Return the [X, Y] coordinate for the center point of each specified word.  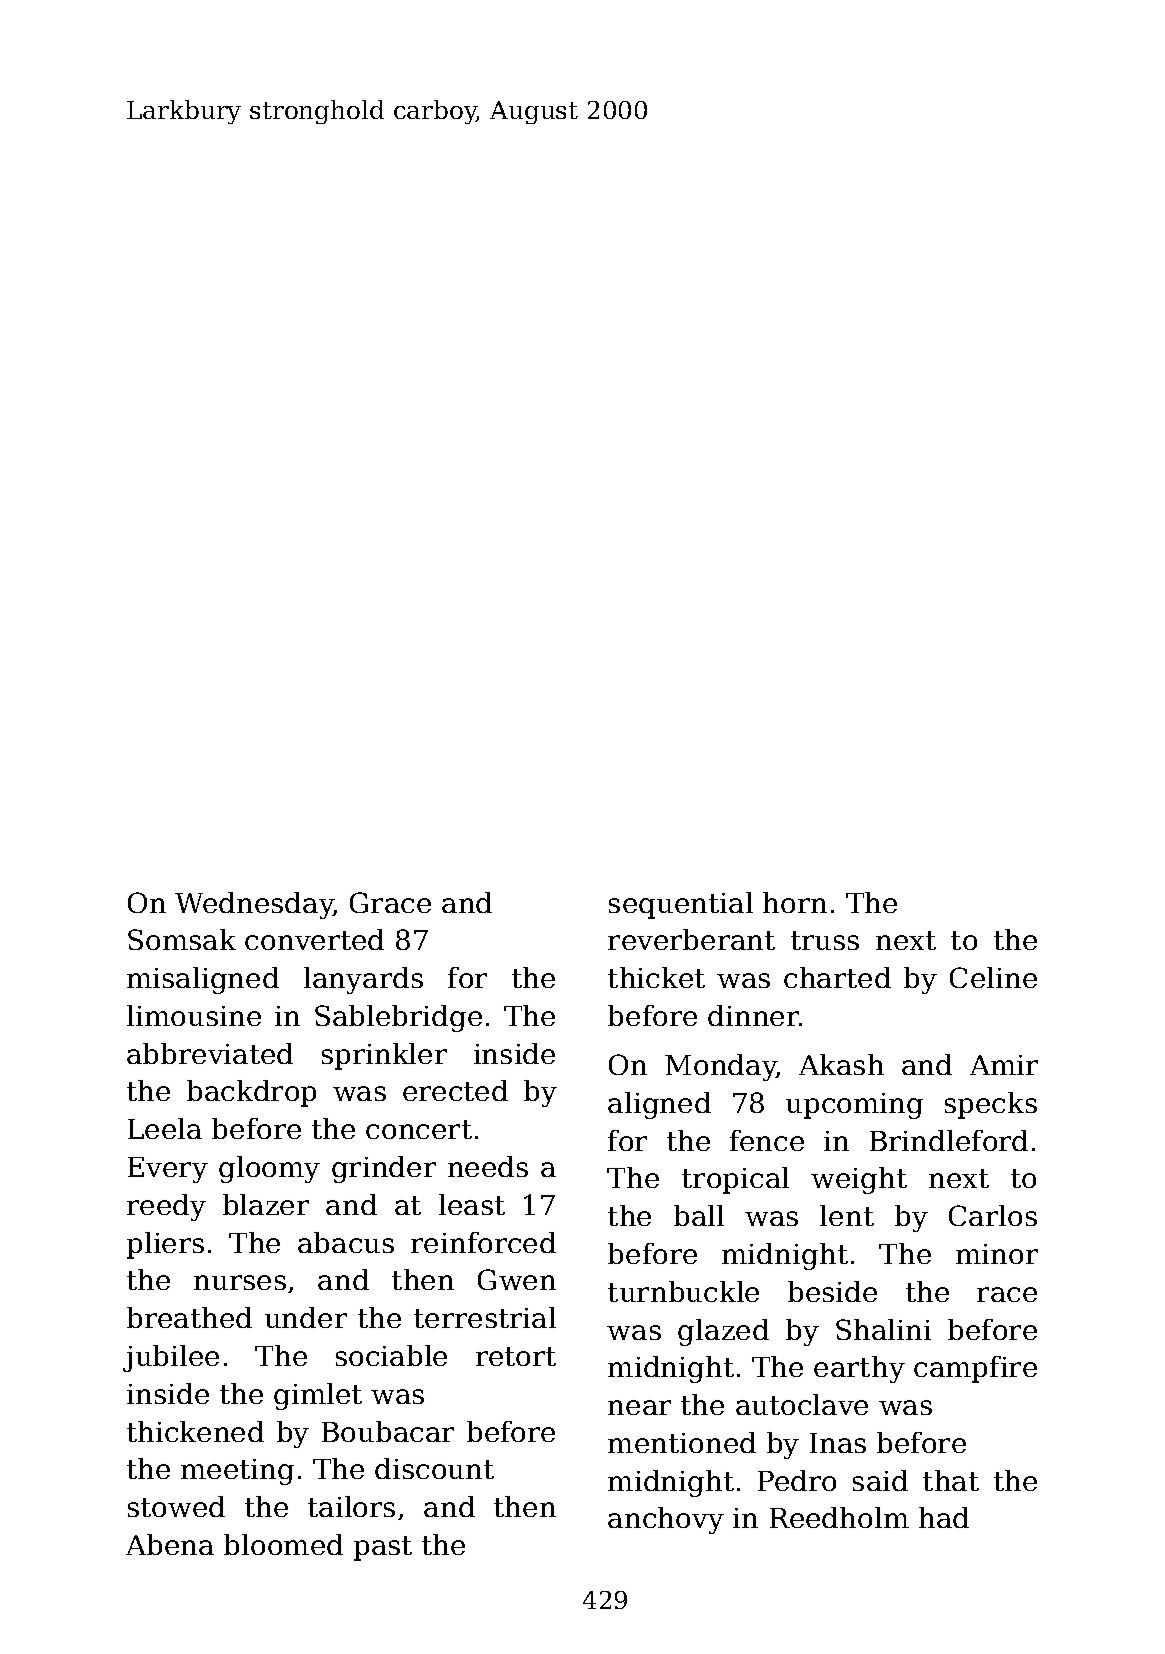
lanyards [363, 980]
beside [832, 1291]
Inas [838, 1443]
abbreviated [210, 1053]
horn [795, 902]
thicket [656, 977]
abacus [346, 1242]
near [639, 1407]
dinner [753, 1015]
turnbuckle [683, 1291]
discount [434, 1468]
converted [314, 939]
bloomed [283, 1544]
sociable [391, 1355]
